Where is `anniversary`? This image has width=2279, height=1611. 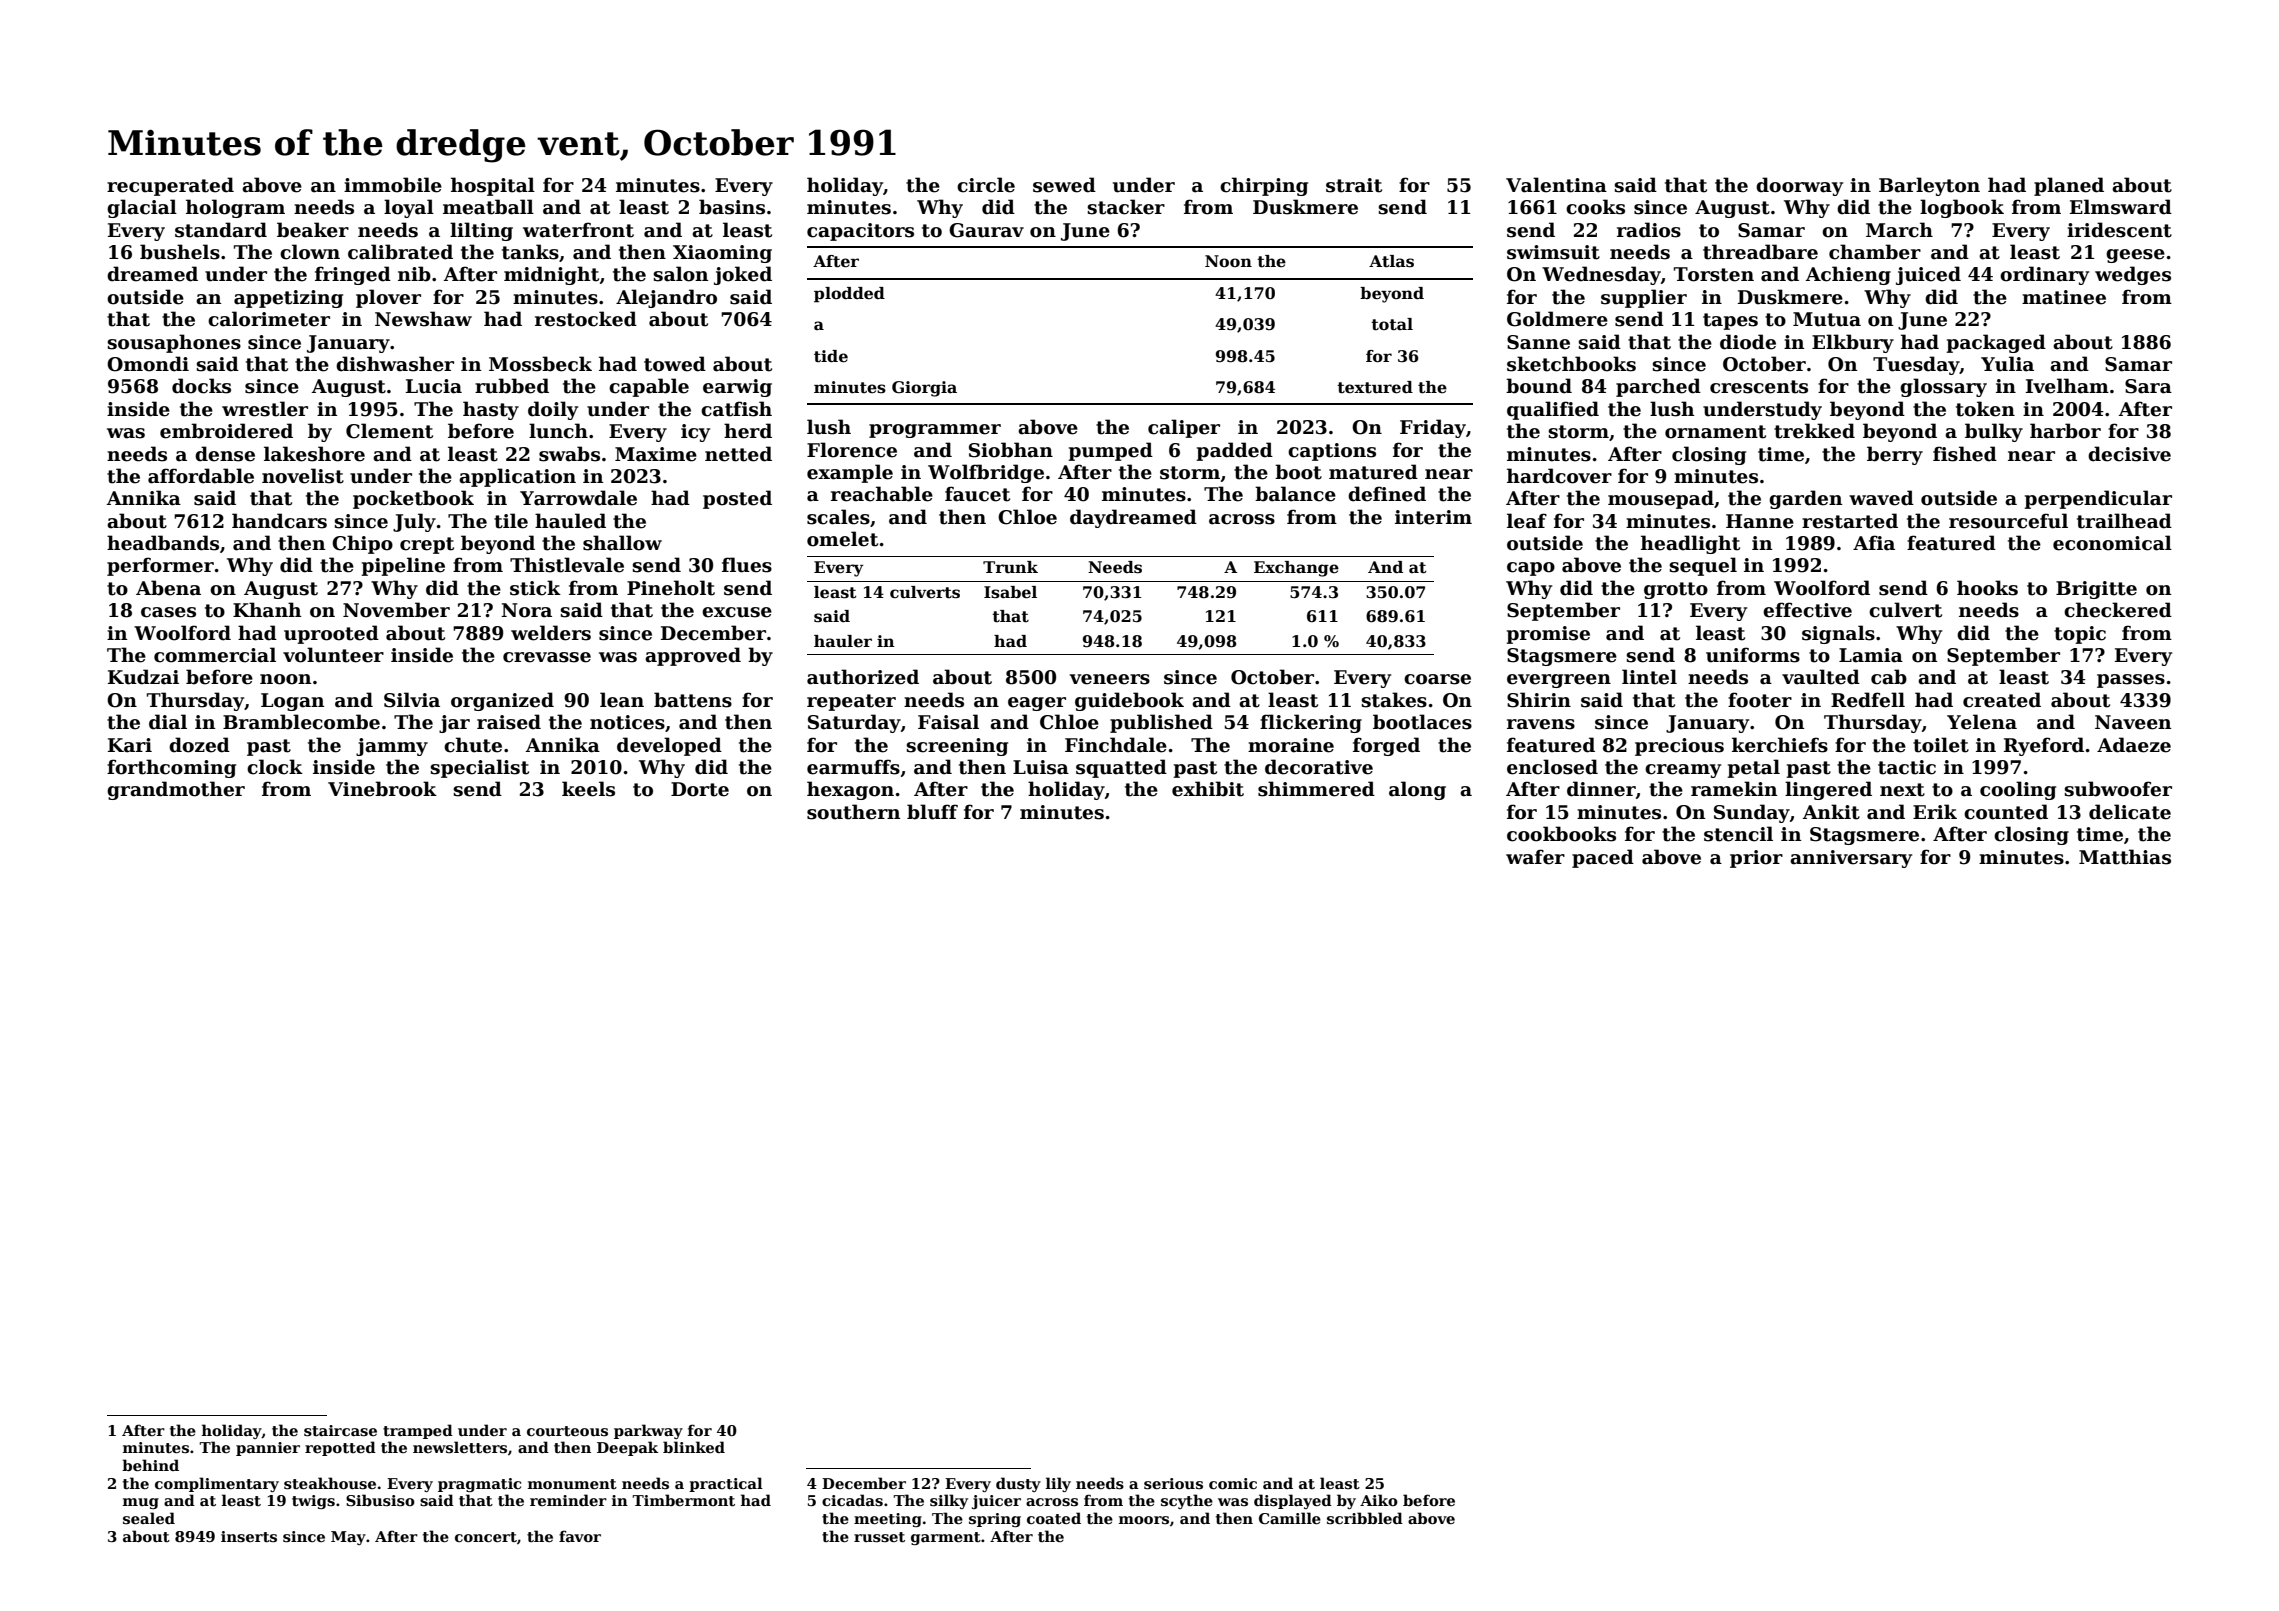
anniversary is located at coordinates (1851, 859).
